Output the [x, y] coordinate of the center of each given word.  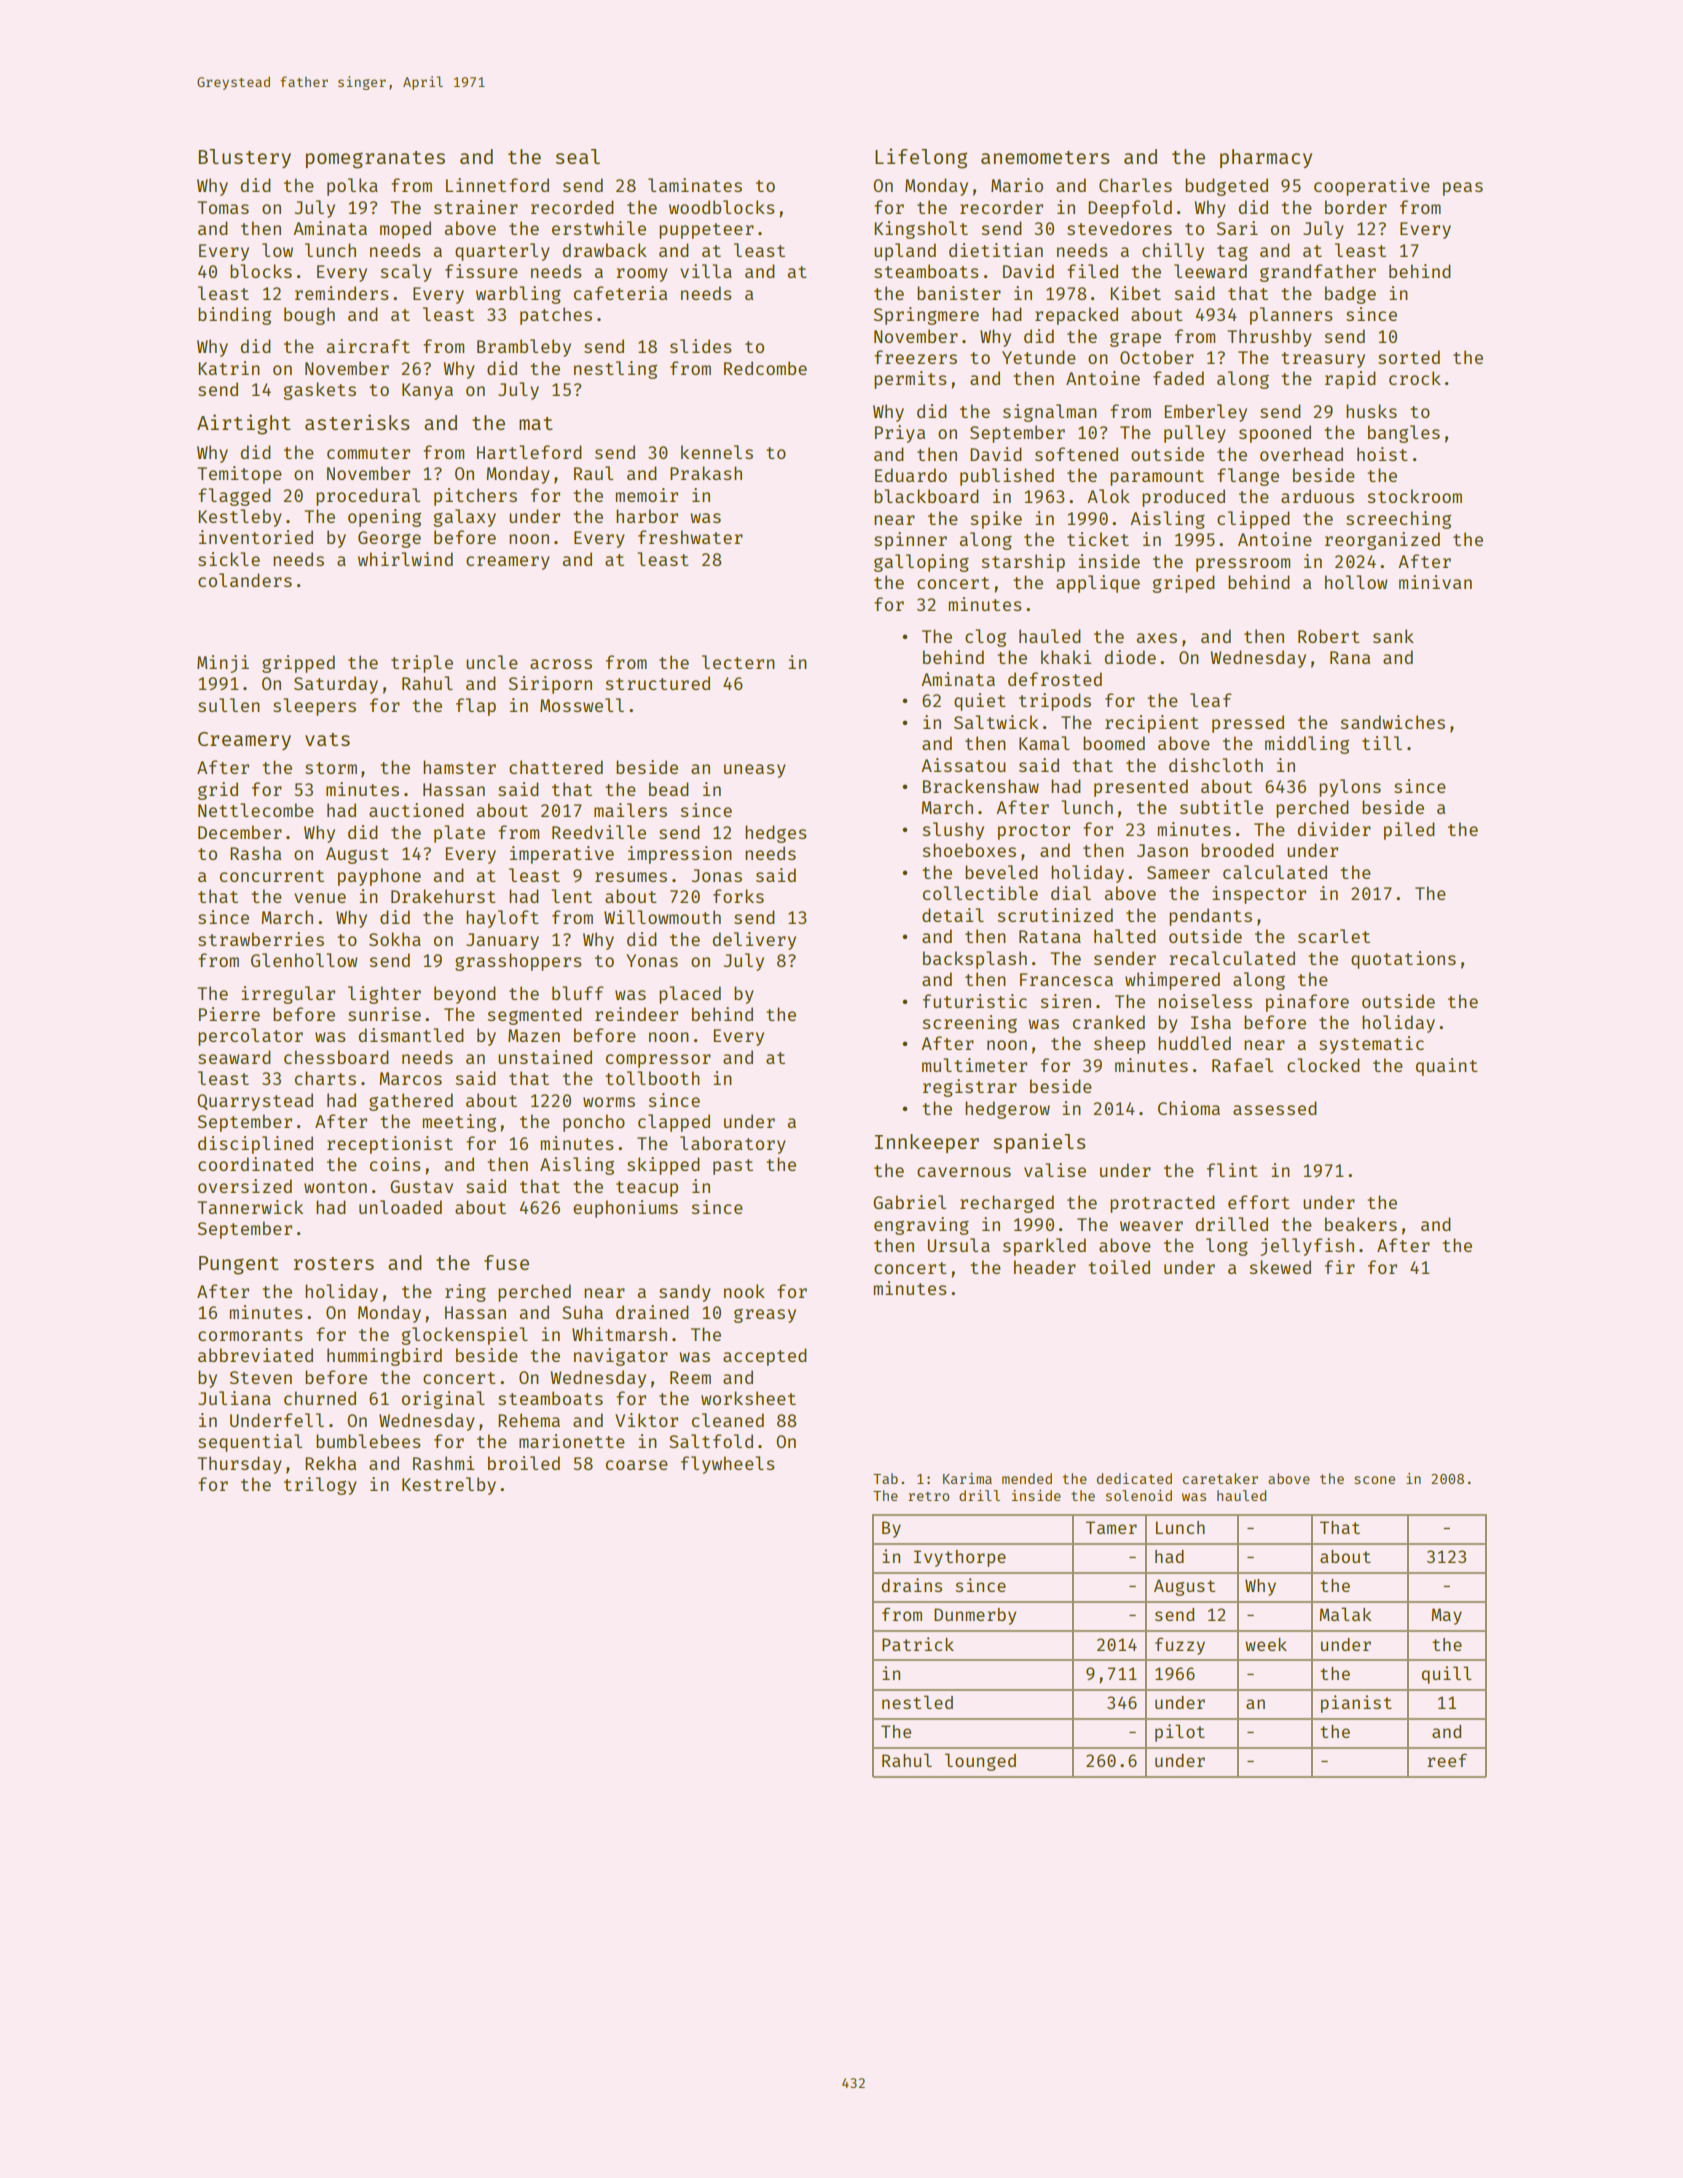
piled [1409, 831]
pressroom [1243, 565]
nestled [917, 1702]
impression [680, 855]
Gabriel [909, 1202]
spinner [910, 541]
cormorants [250, 1335]
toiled [1119, 1267]
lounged [980, 1762]
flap [476, 707]
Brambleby [524, 348]
